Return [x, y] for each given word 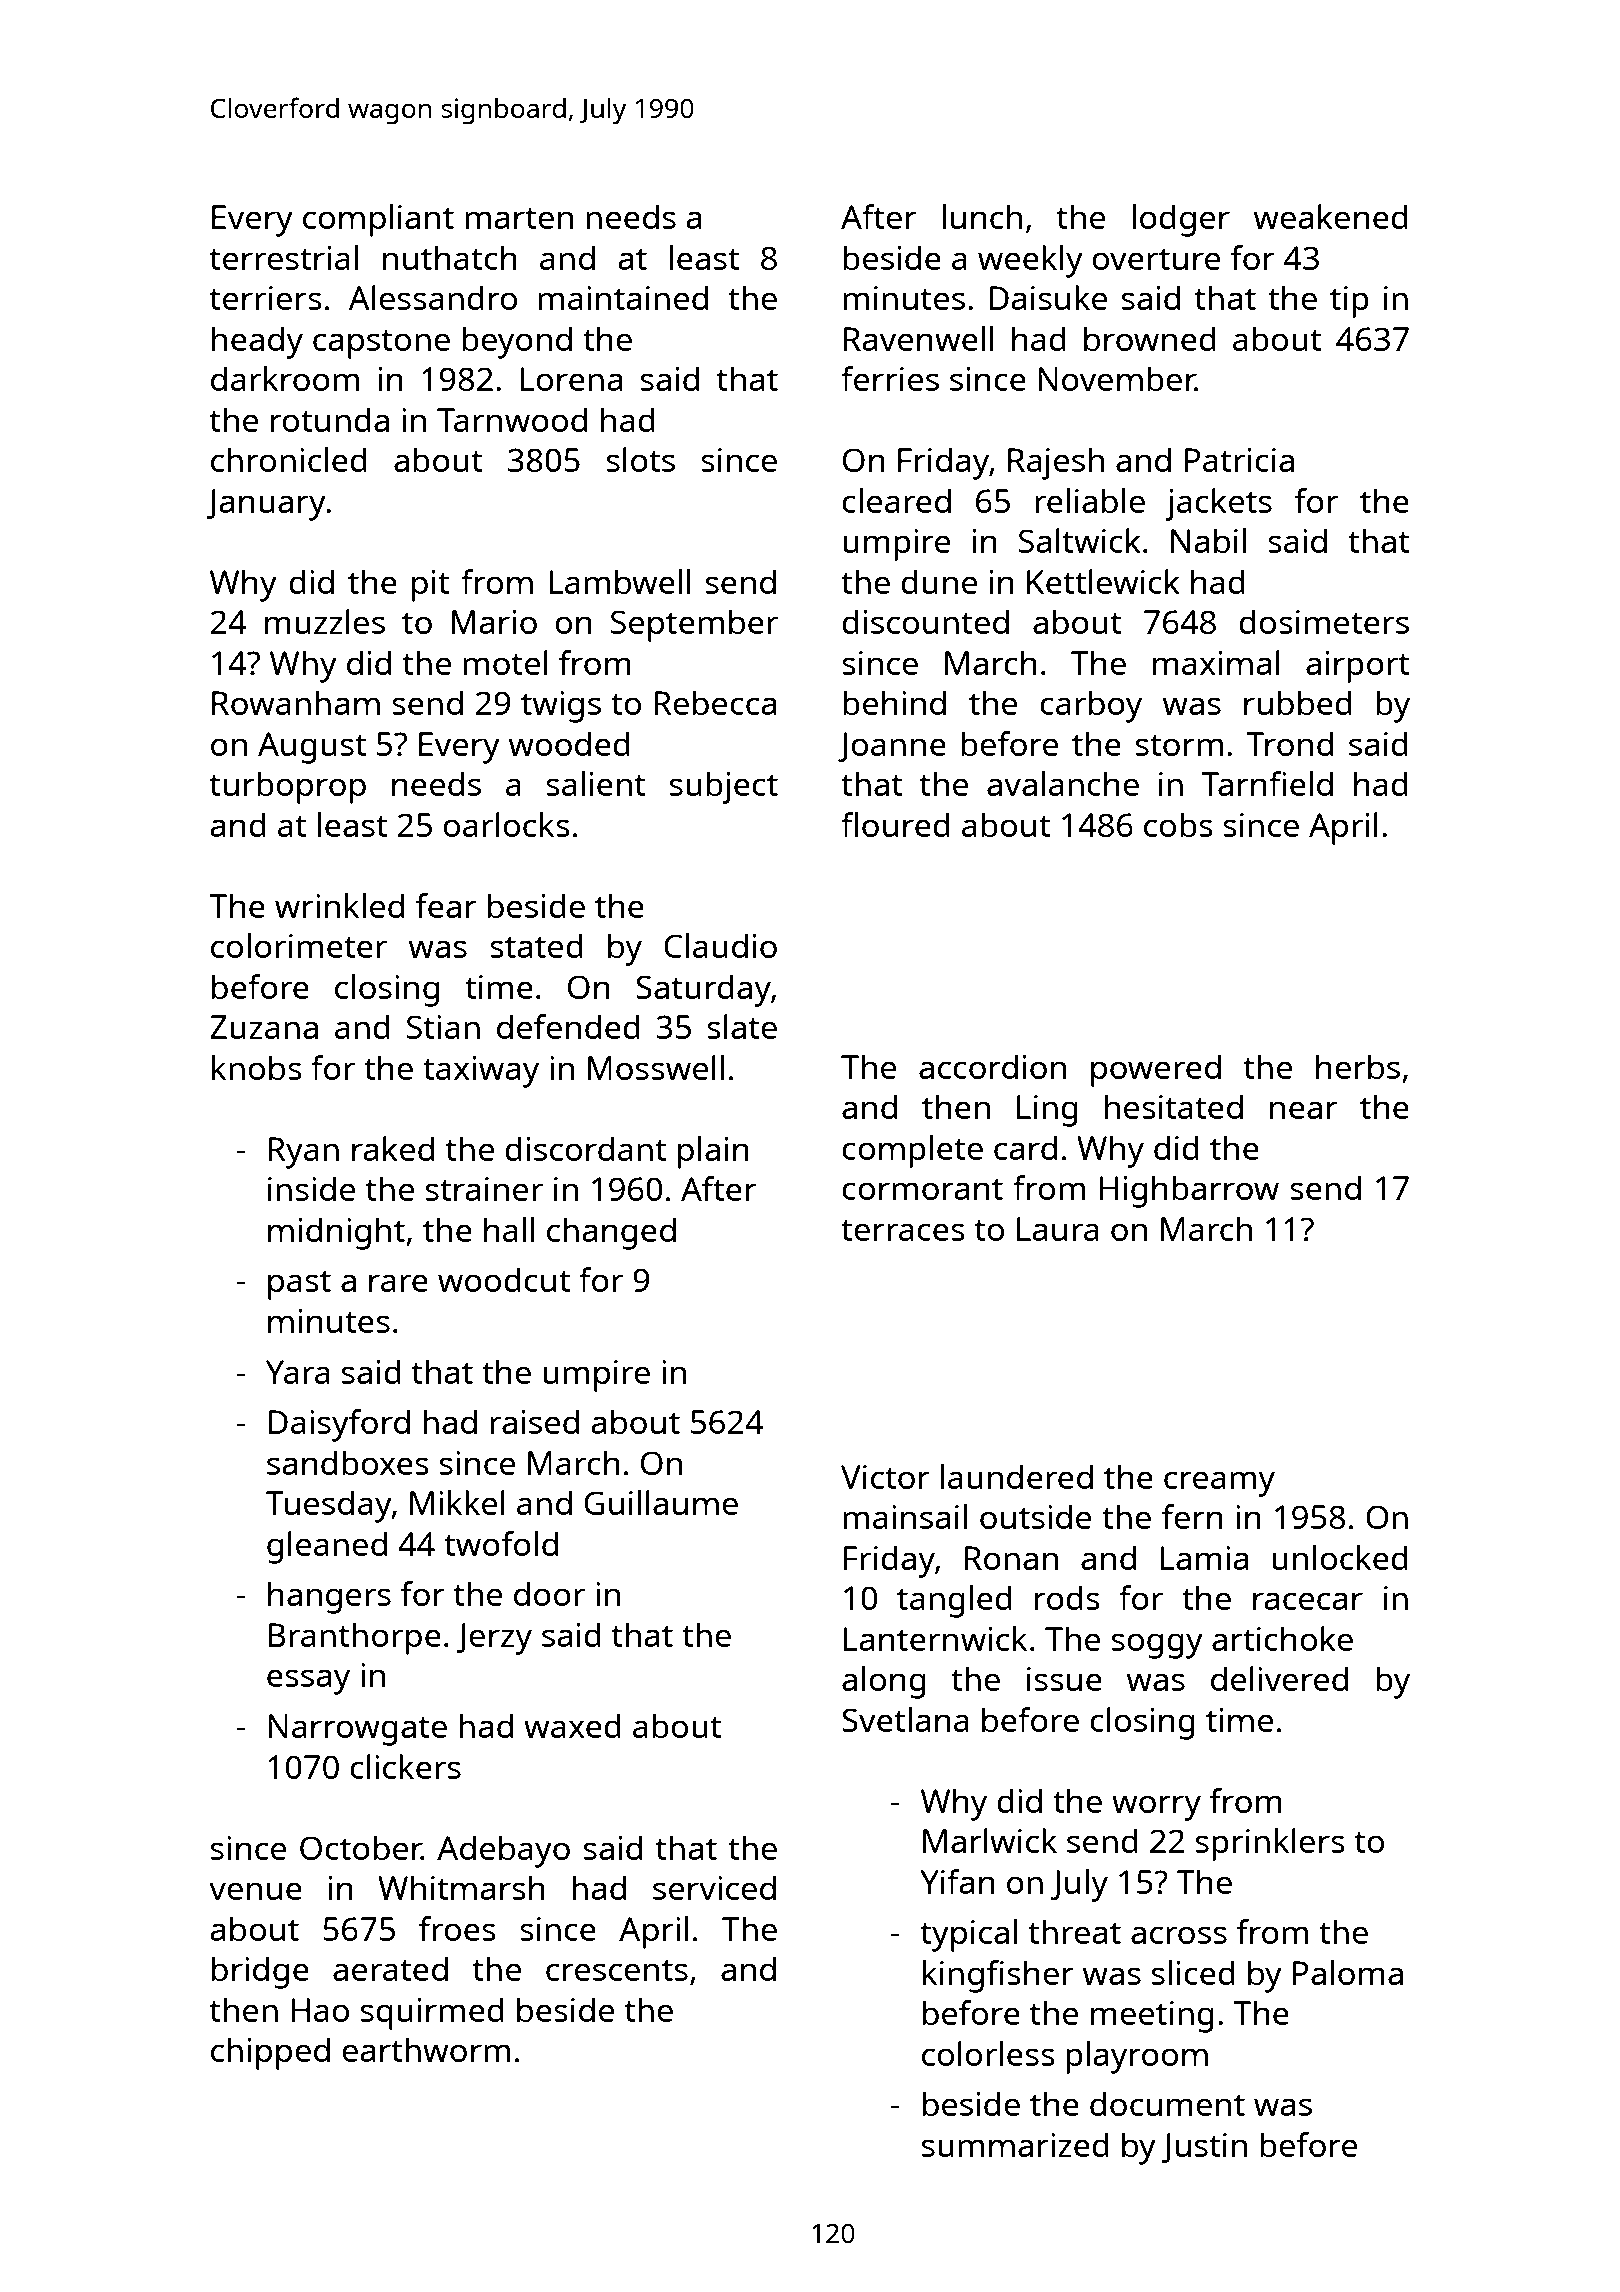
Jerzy [494, 1639]
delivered [1279, 1678]
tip [1349, 302]
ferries [890, 378]
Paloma [1348, 1972]
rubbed [1298, 702]
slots [641, 459]
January [266, 505]
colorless [988, 2053]
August [312, 748]
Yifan [957, 1881]
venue [255, 1891]
